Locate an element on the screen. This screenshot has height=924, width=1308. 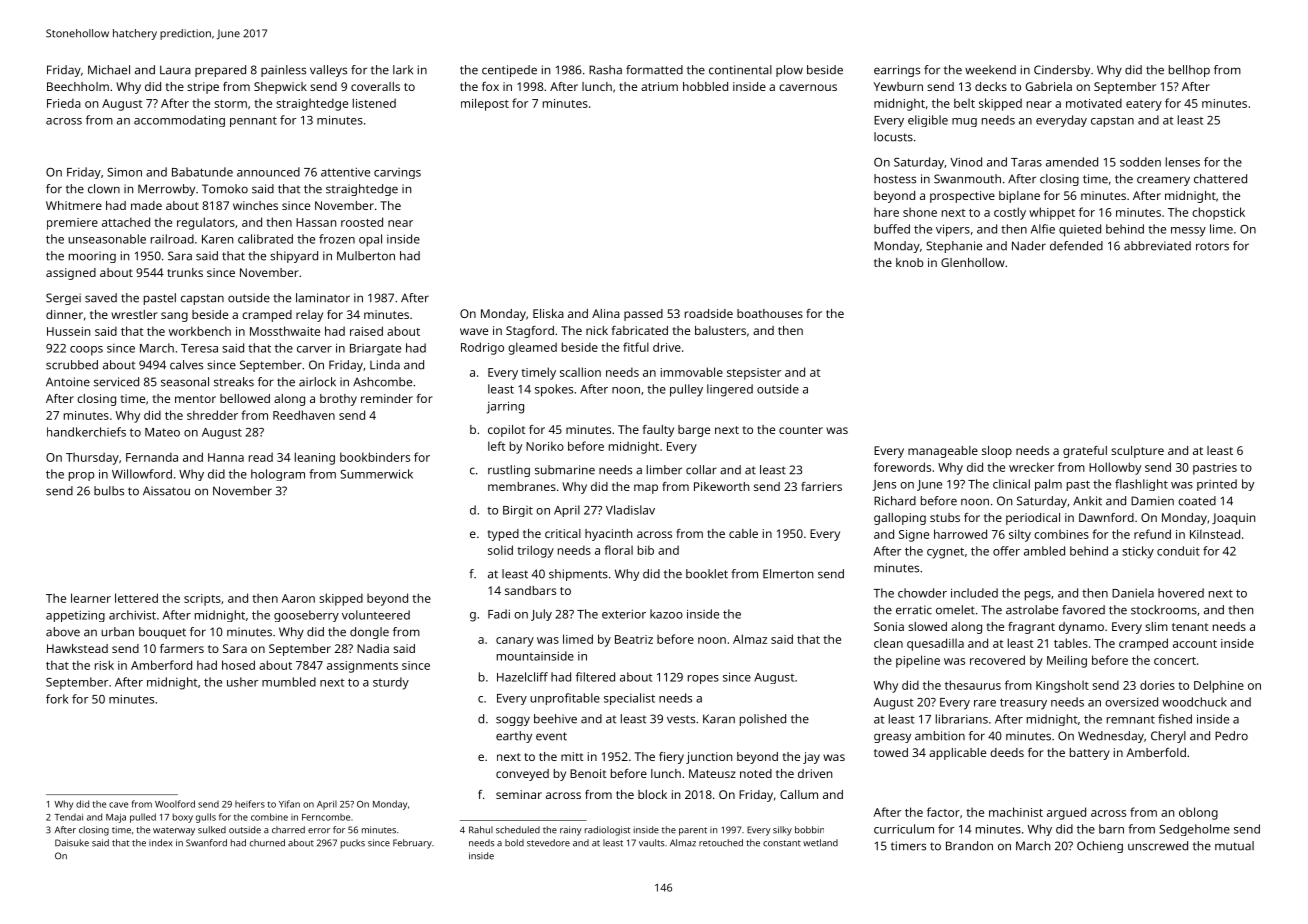
Hassan is located at coordinates (316, 222).
